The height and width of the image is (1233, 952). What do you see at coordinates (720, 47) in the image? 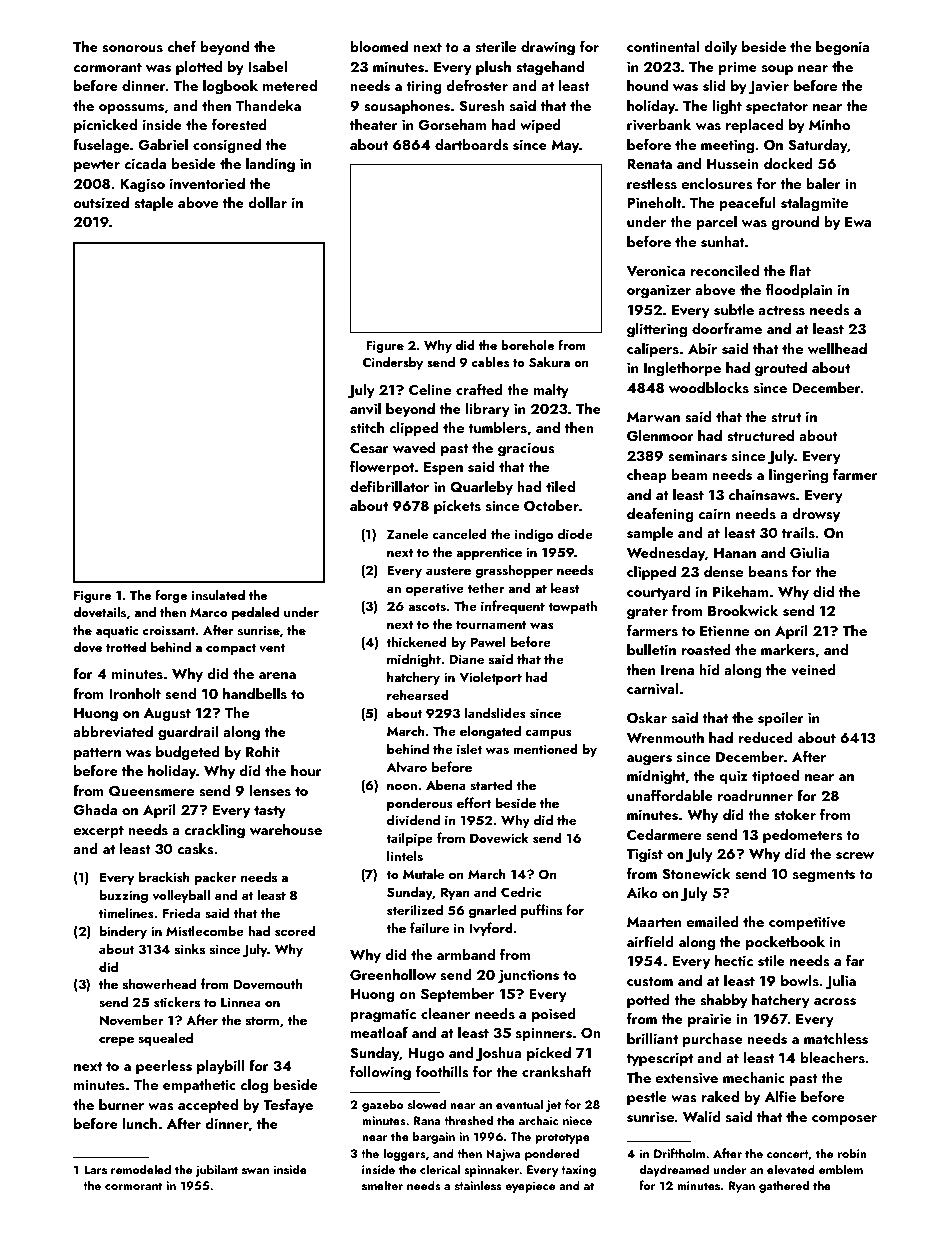
I see `doily` at bounding box center [720, 47].
